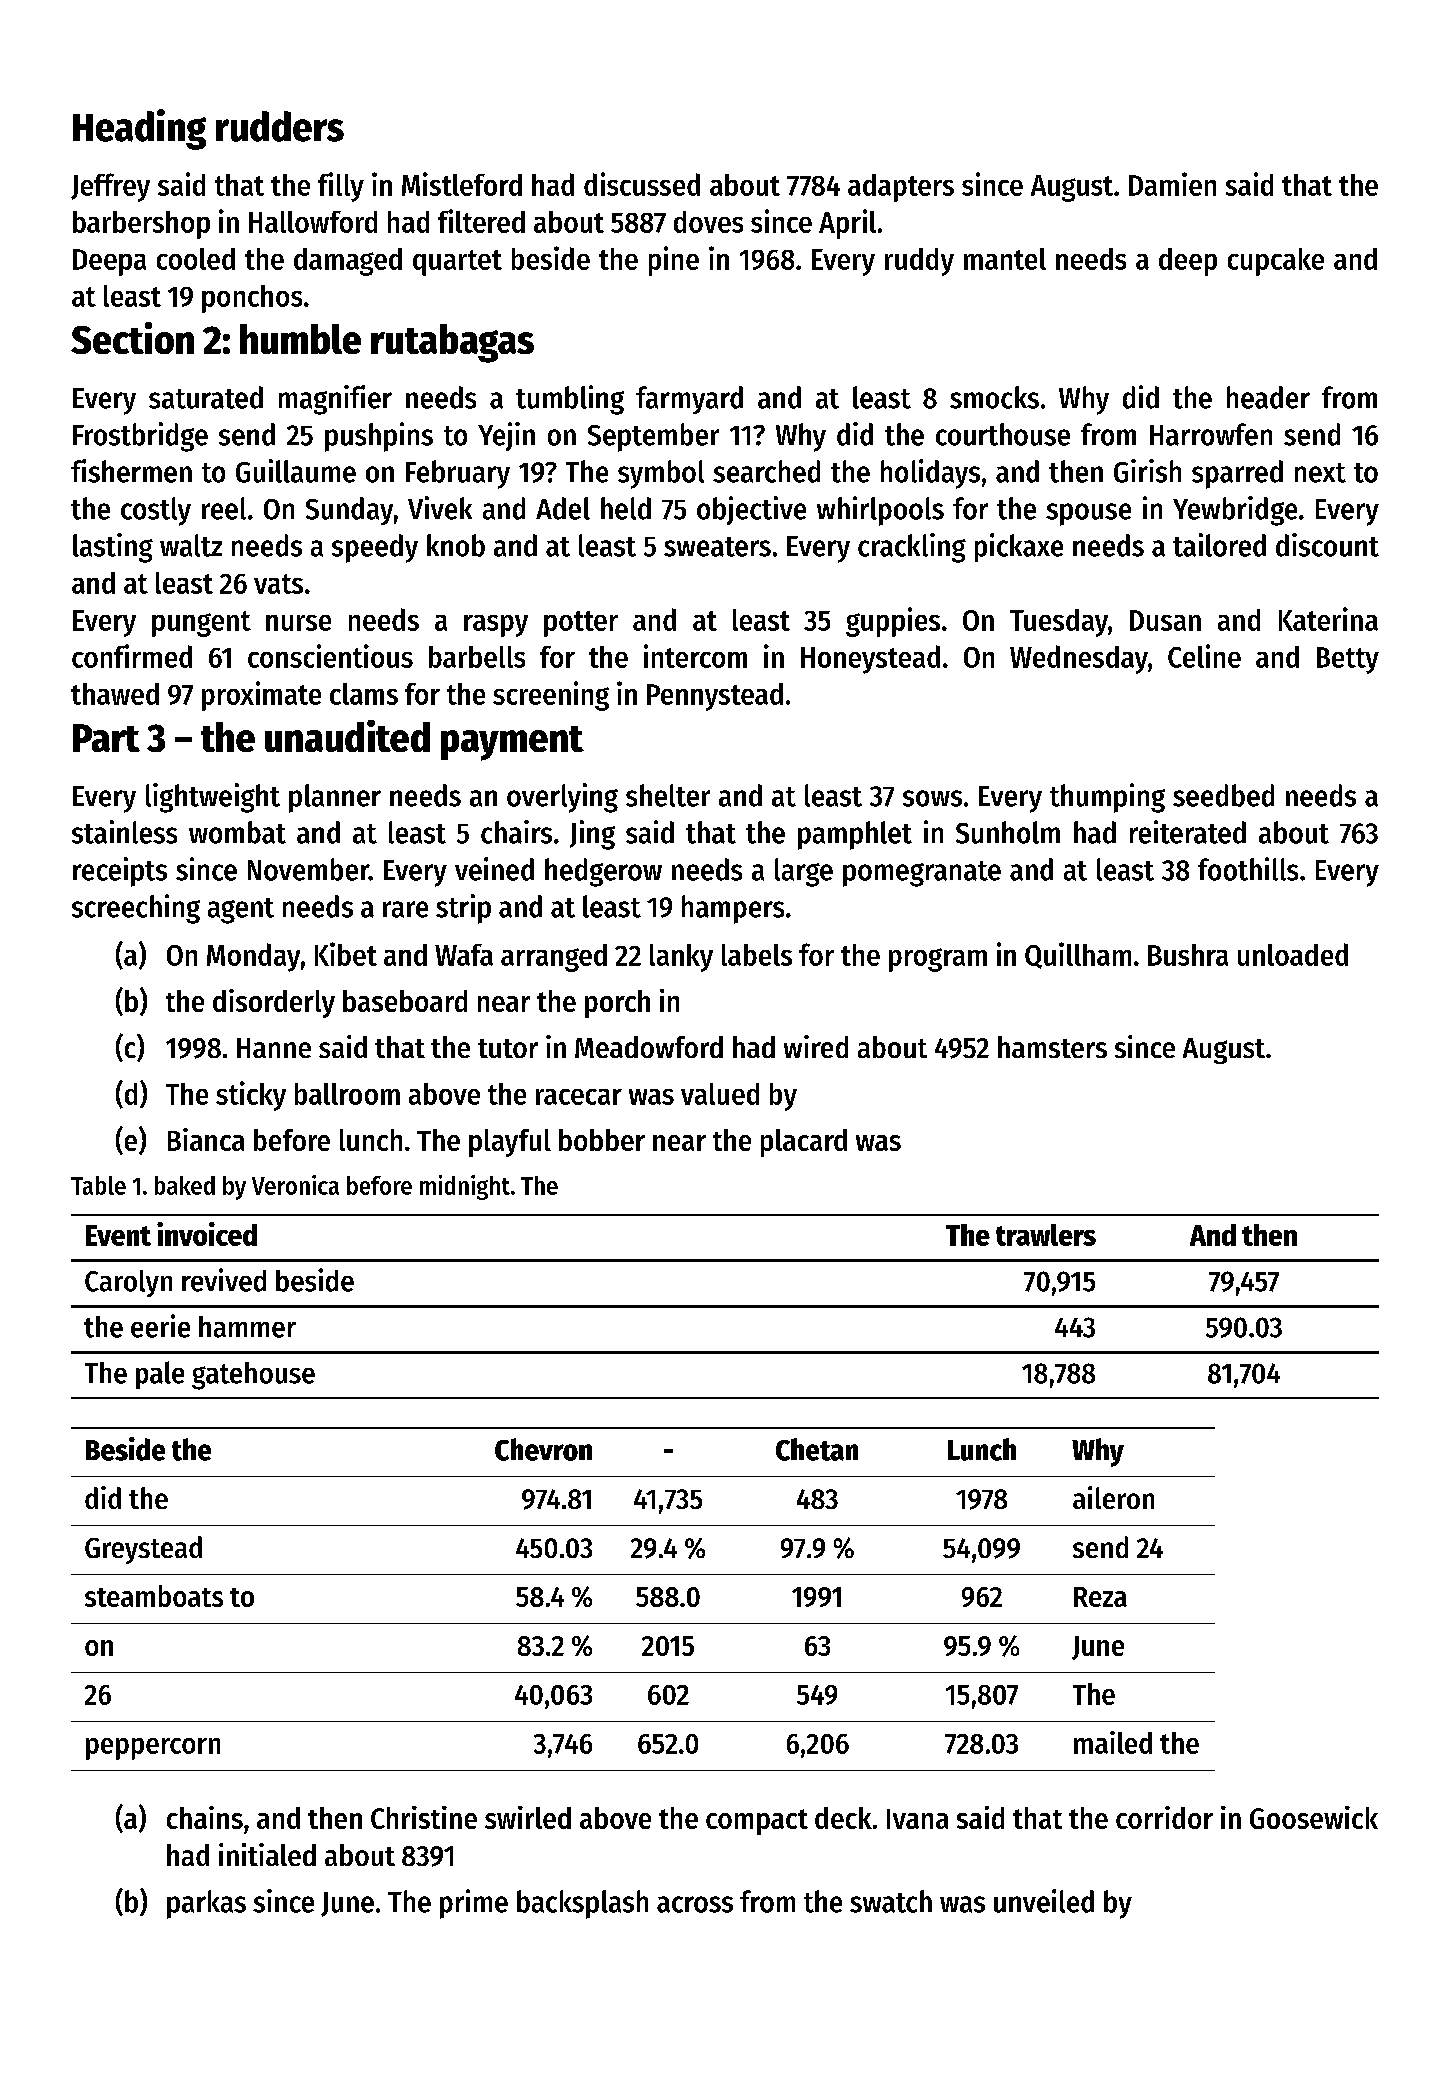  Describe the element at coordinates (661, 474) in the screenshot. I see `symbol` at that location.
